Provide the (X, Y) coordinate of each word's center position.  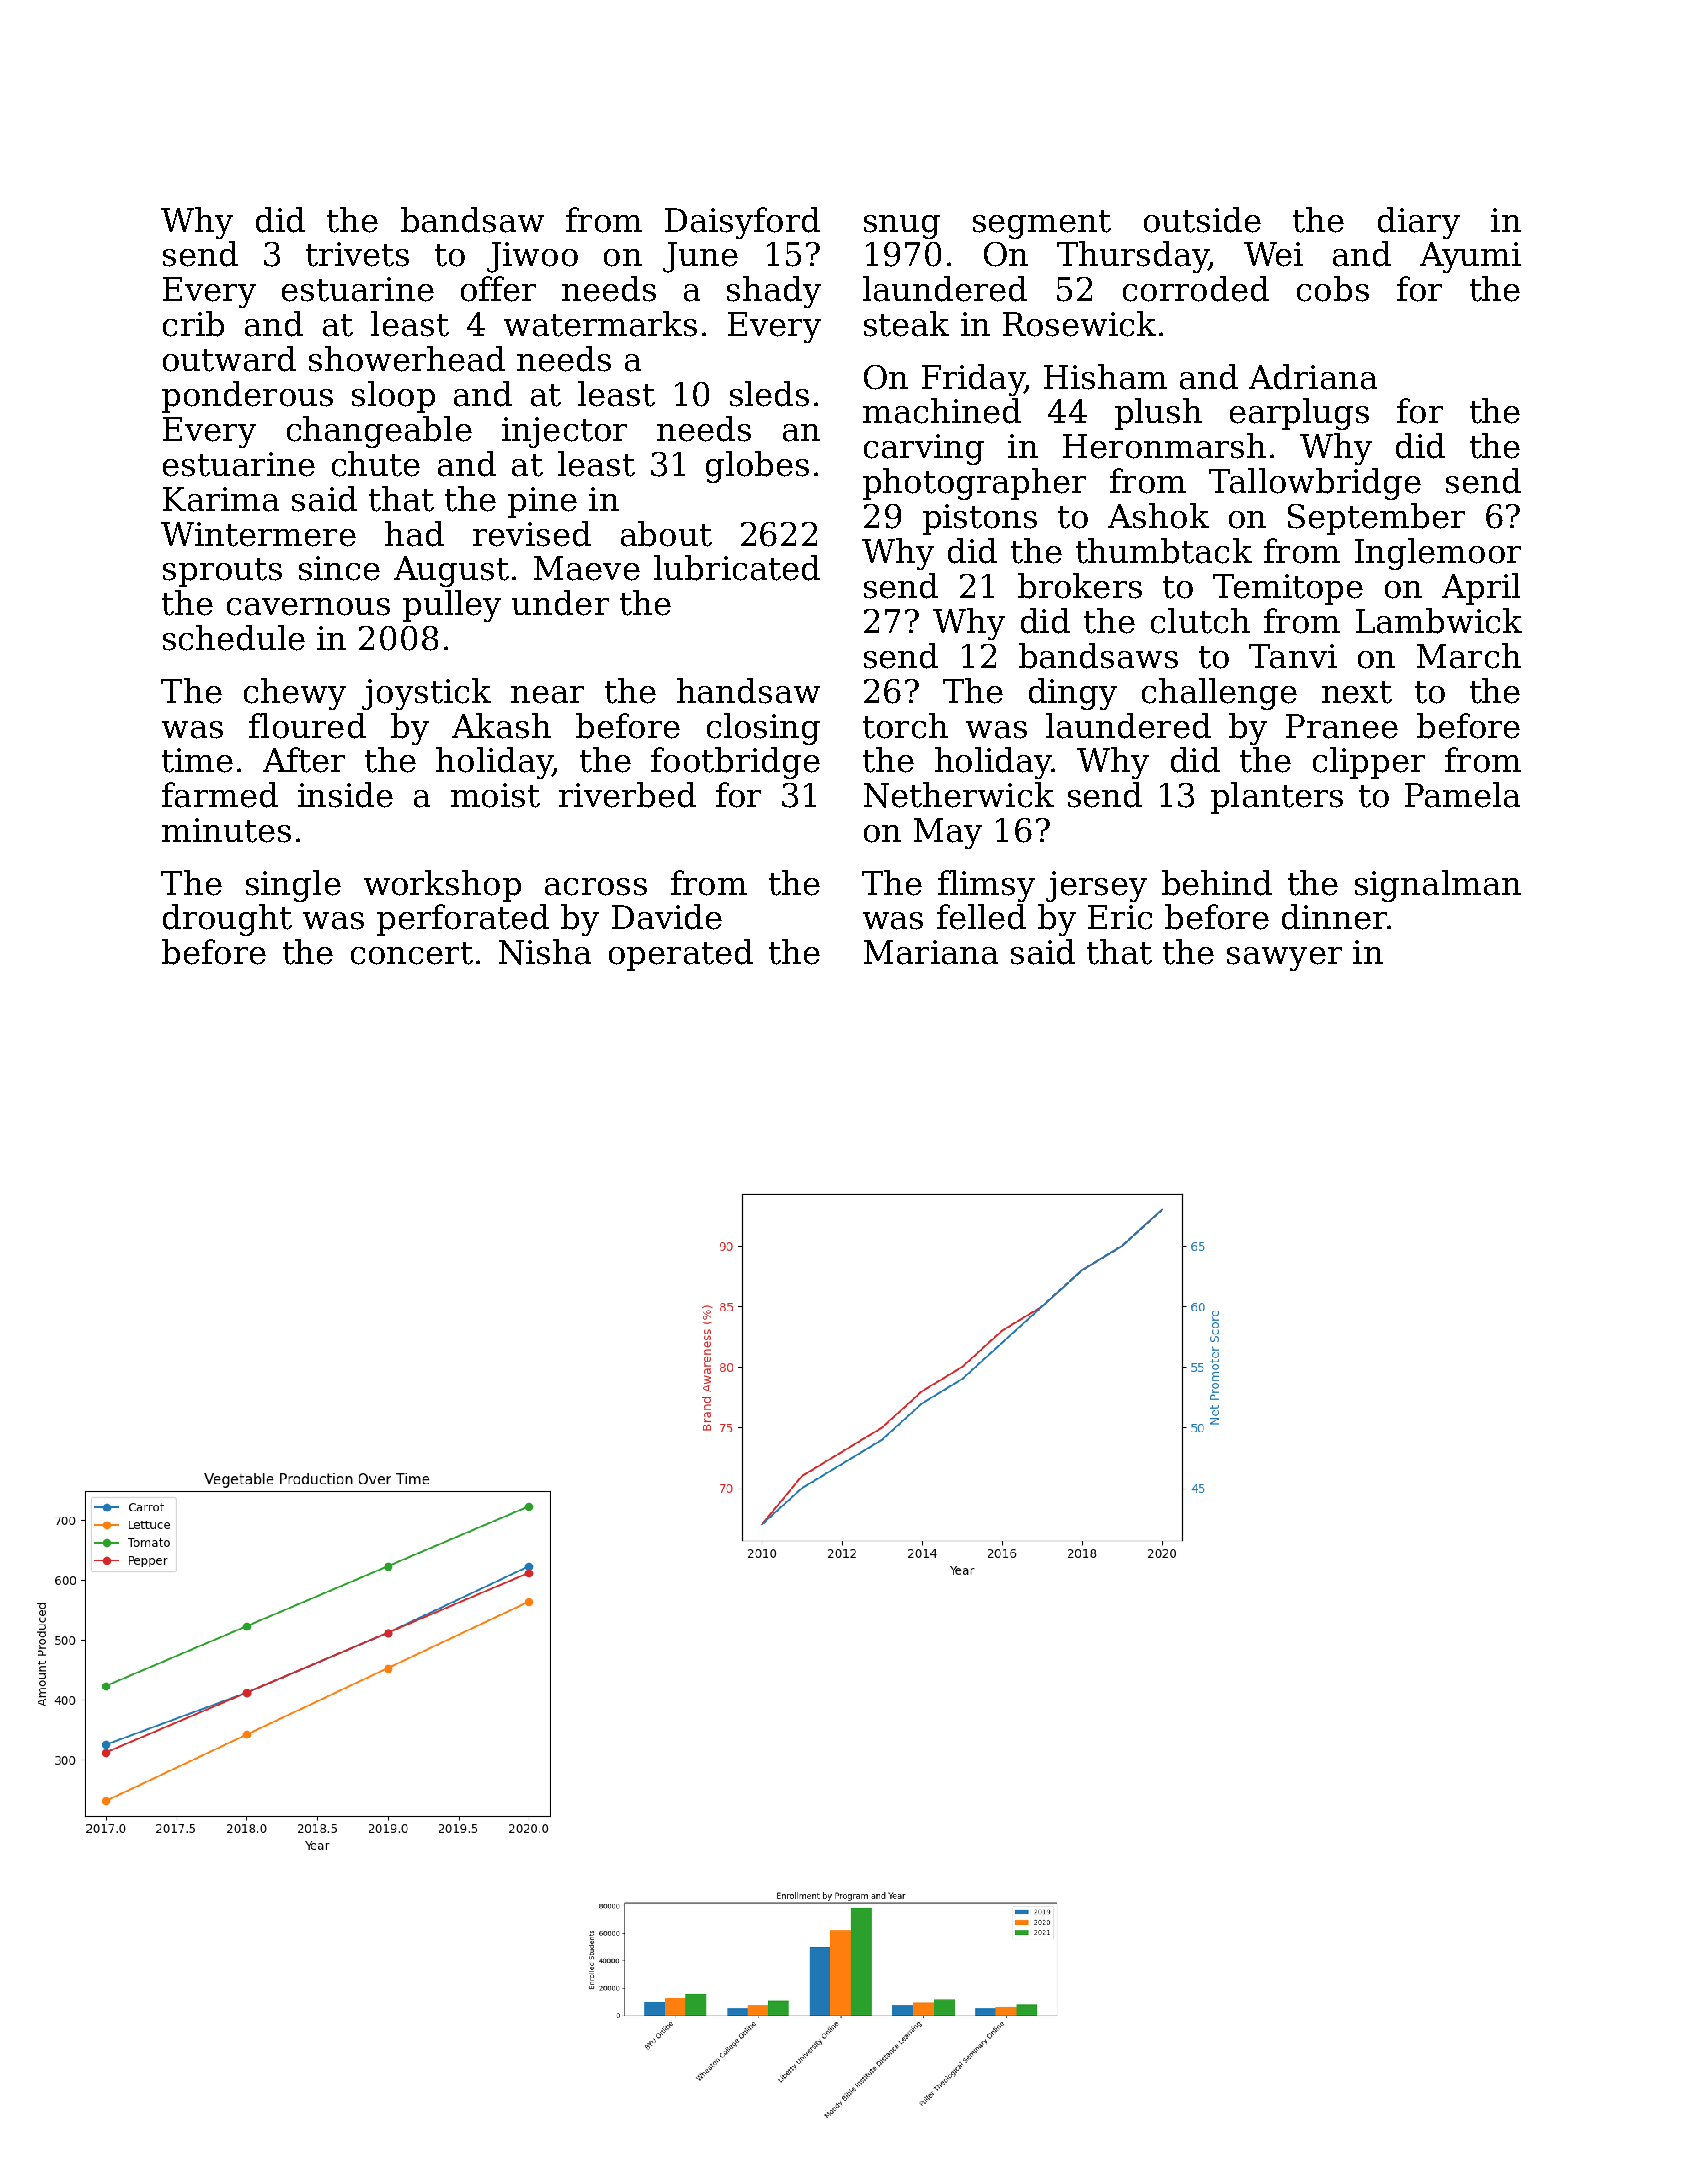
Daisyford (742, 223)
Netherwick (959, 795)
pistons (980, 519)
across (596, 887)
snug (902, 227)
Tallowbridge (1315, 484)
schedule (234, 638)
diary (1419, 223)
